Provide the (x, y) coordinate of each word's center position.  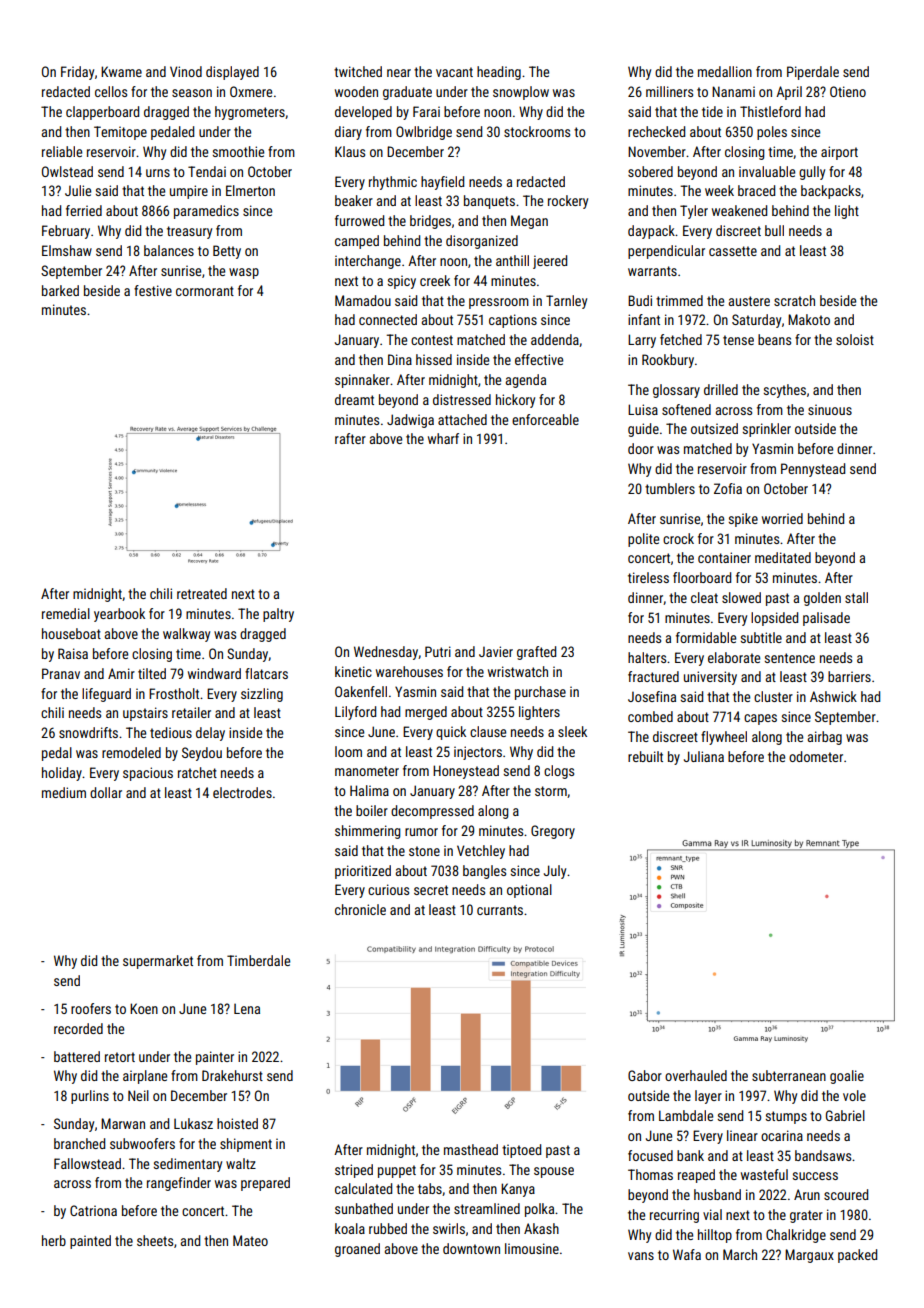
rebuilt (645, 756)
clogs (559, 772)
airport (839, 153)
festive (153, 290)
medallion (725, 71)
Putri (438, 651)
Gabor (645, 1075)
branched (79, 1143)
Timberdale (258, 960)
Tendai (207, 171)
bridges (430, 222)
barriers (849, 676)
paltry (278, 615)
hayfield (442, 183)
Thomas (650, 1174)
